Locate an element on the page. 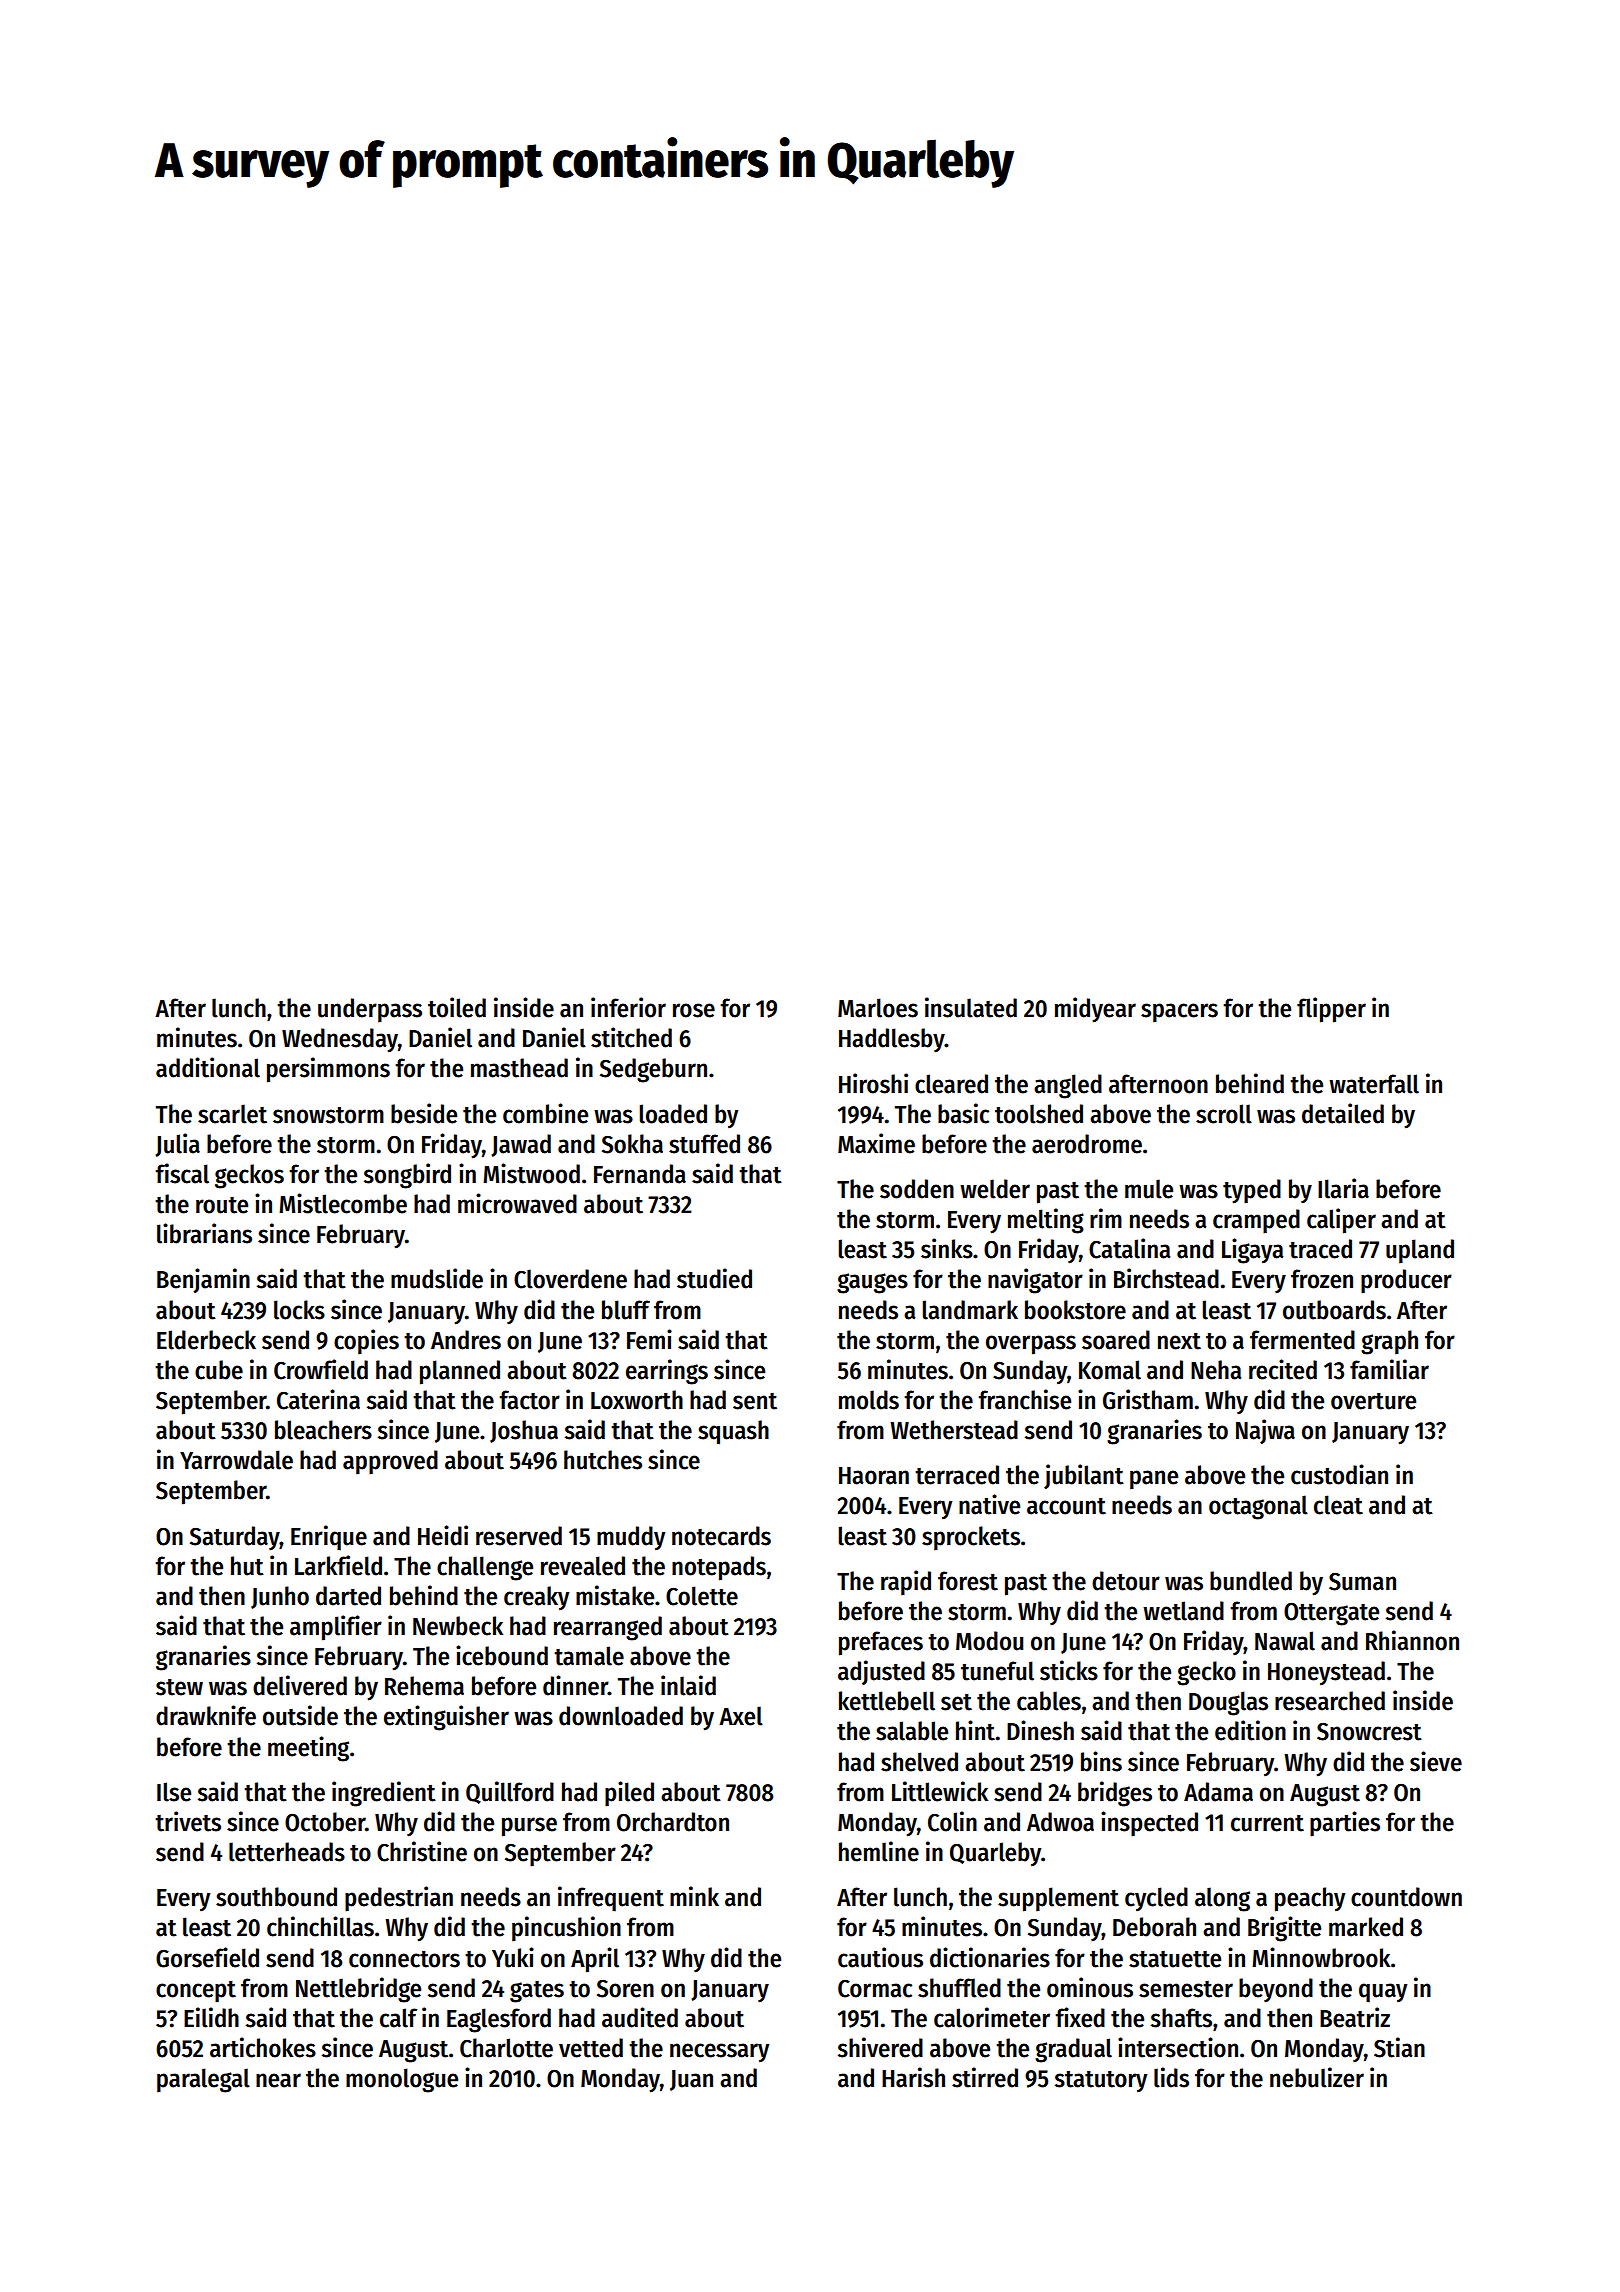  producer is located at coordinates (1406, 1281).
